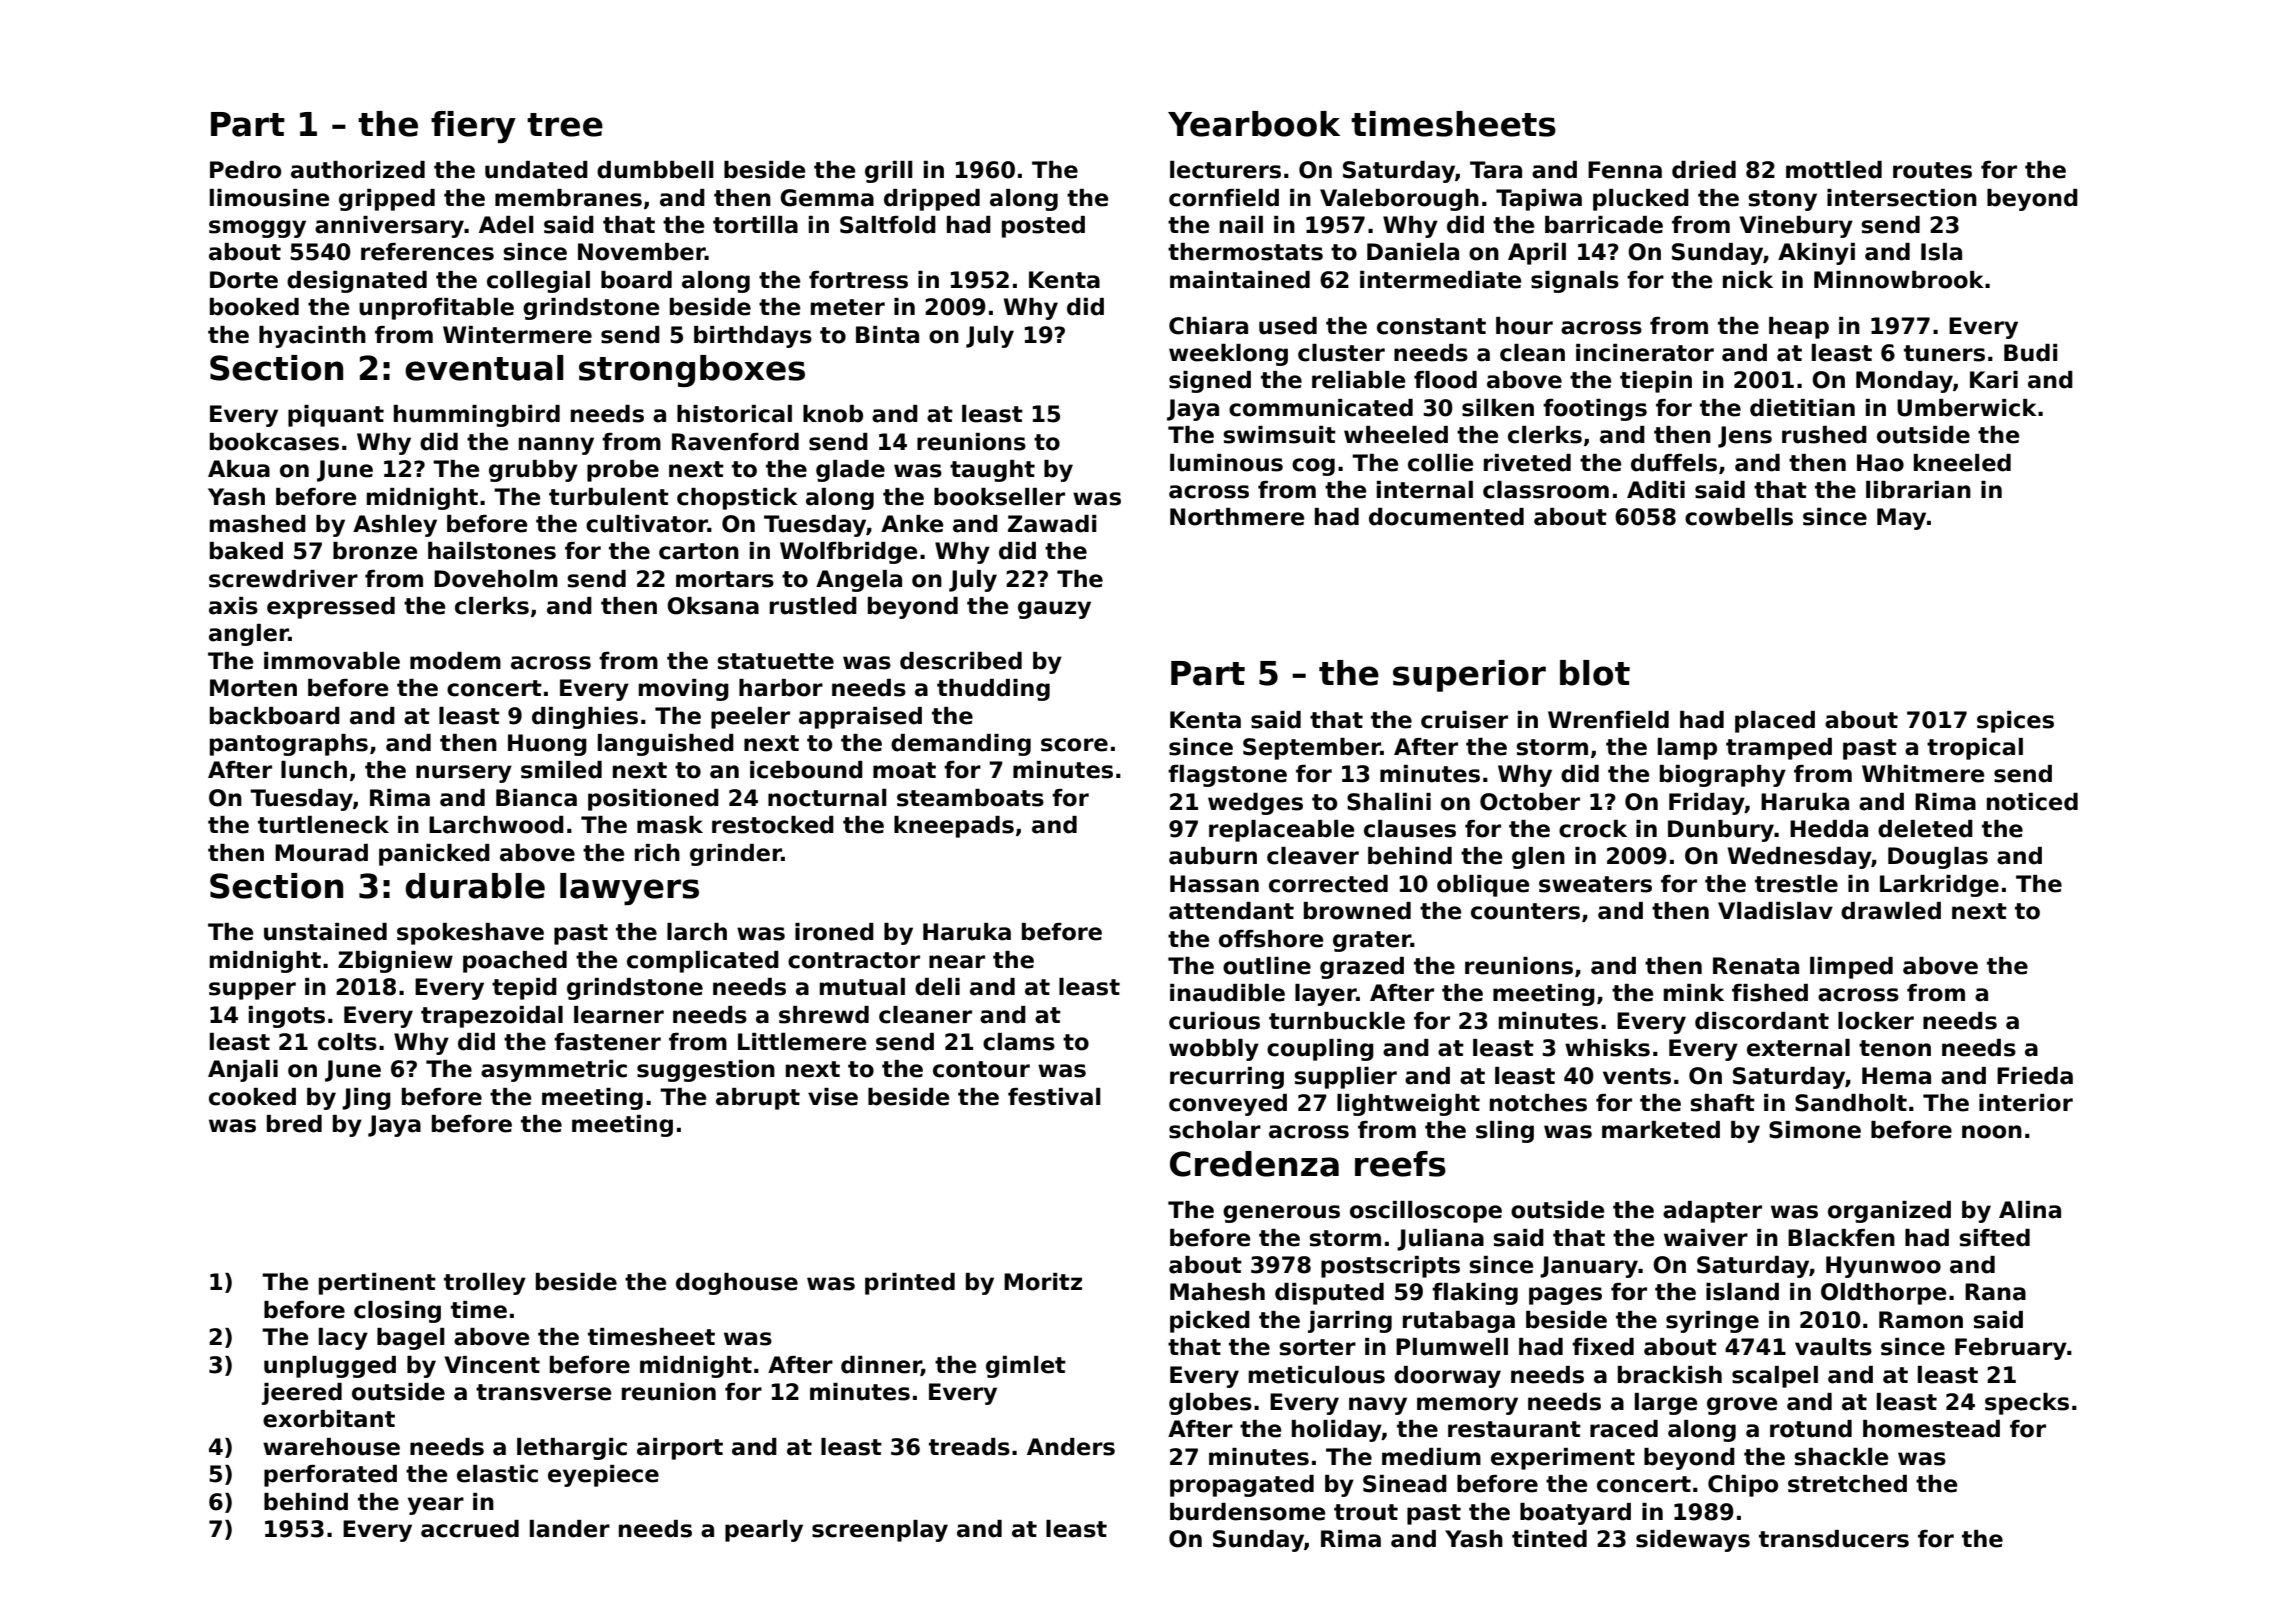 The width and height of the image is (2292, 1620). I want to click on dripped, so click(932, 200).
